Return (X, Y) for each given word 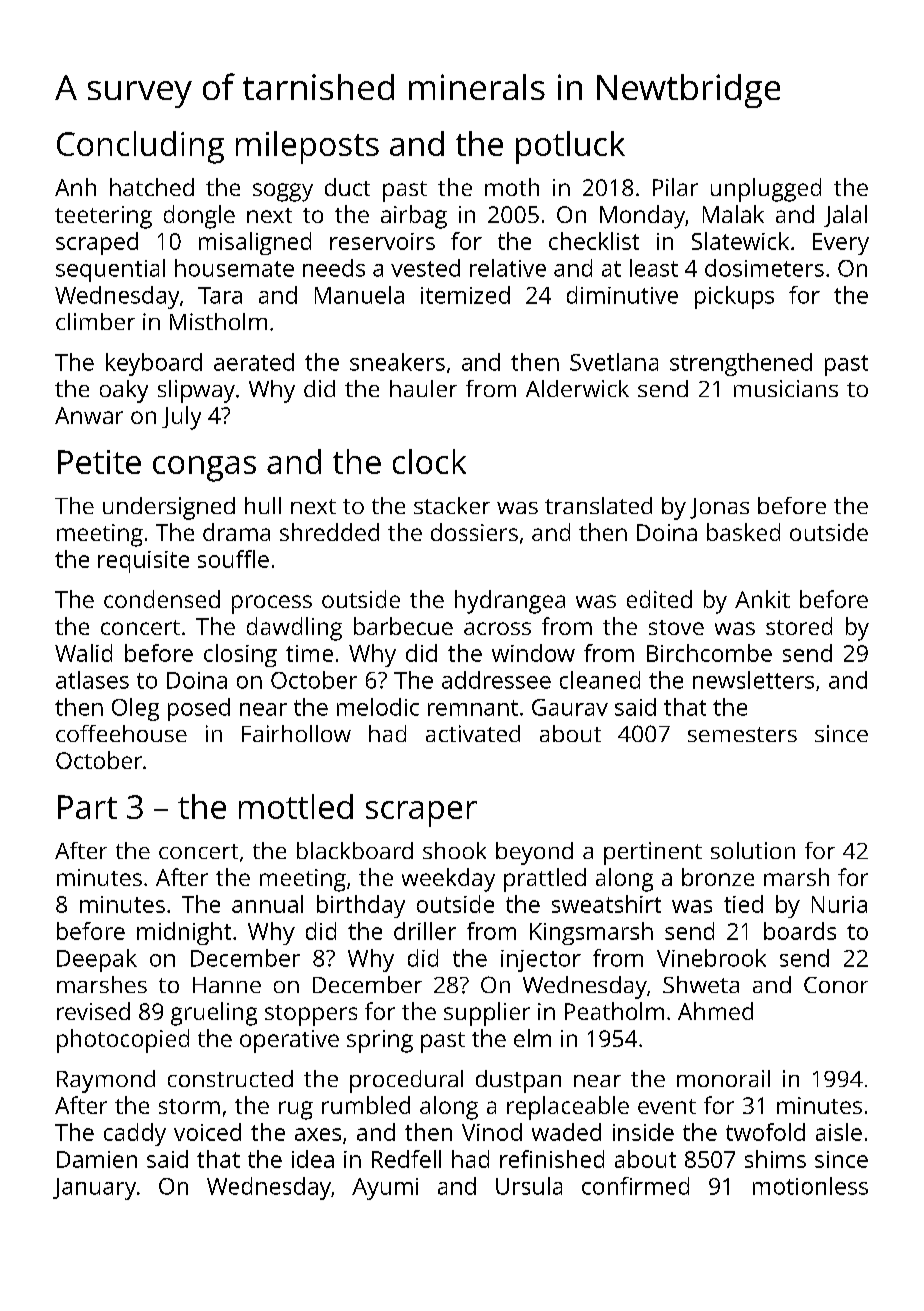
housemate (234, 268)
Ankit (762, 599)
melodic (378, 707)
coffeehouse (121, 733)
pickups (734, 297)
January (94, 1189)
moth (512, 187)
